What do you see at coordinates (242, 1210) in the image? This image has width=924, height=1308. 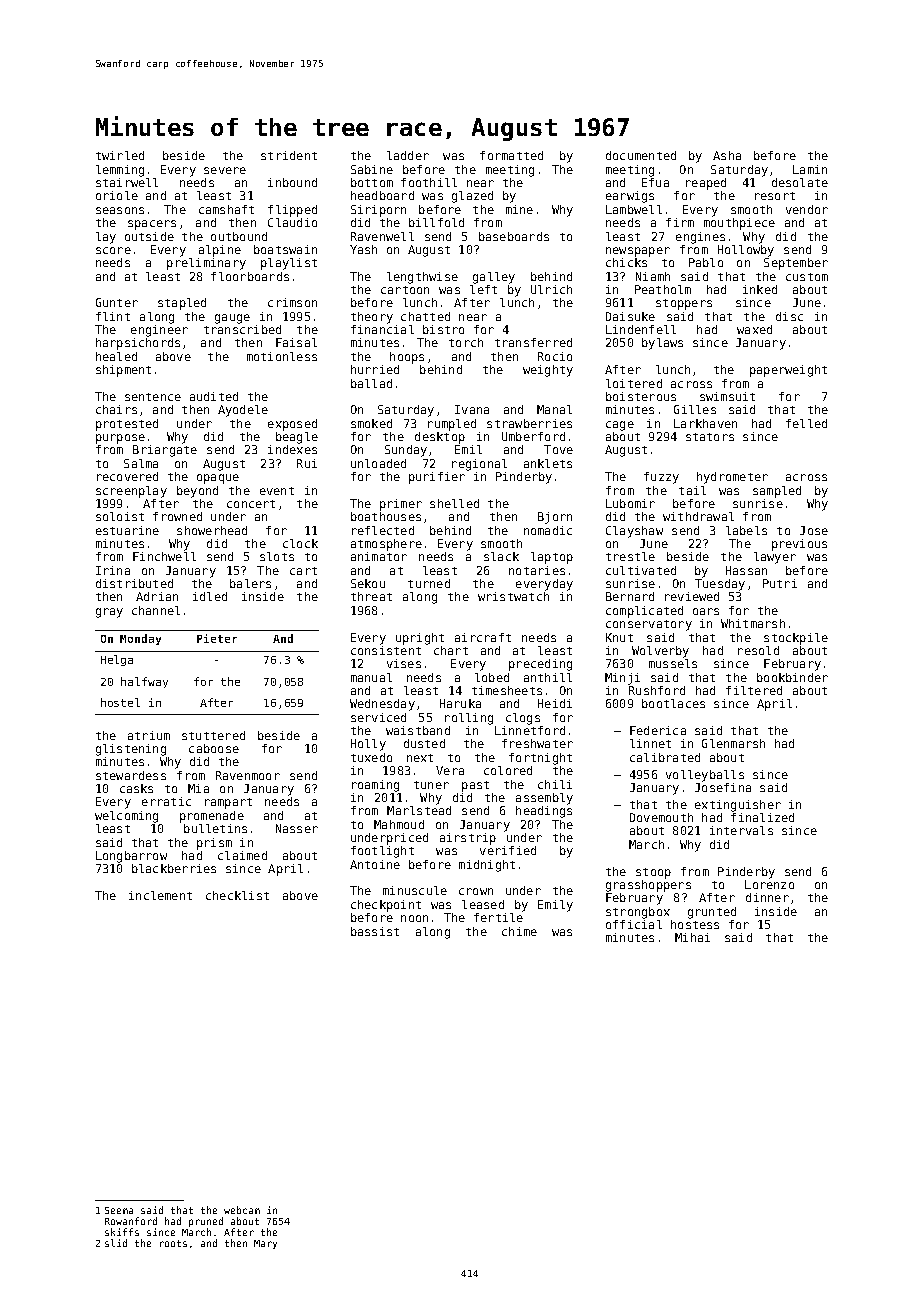 I see `webcam` at bounding box center [242, 1210].
